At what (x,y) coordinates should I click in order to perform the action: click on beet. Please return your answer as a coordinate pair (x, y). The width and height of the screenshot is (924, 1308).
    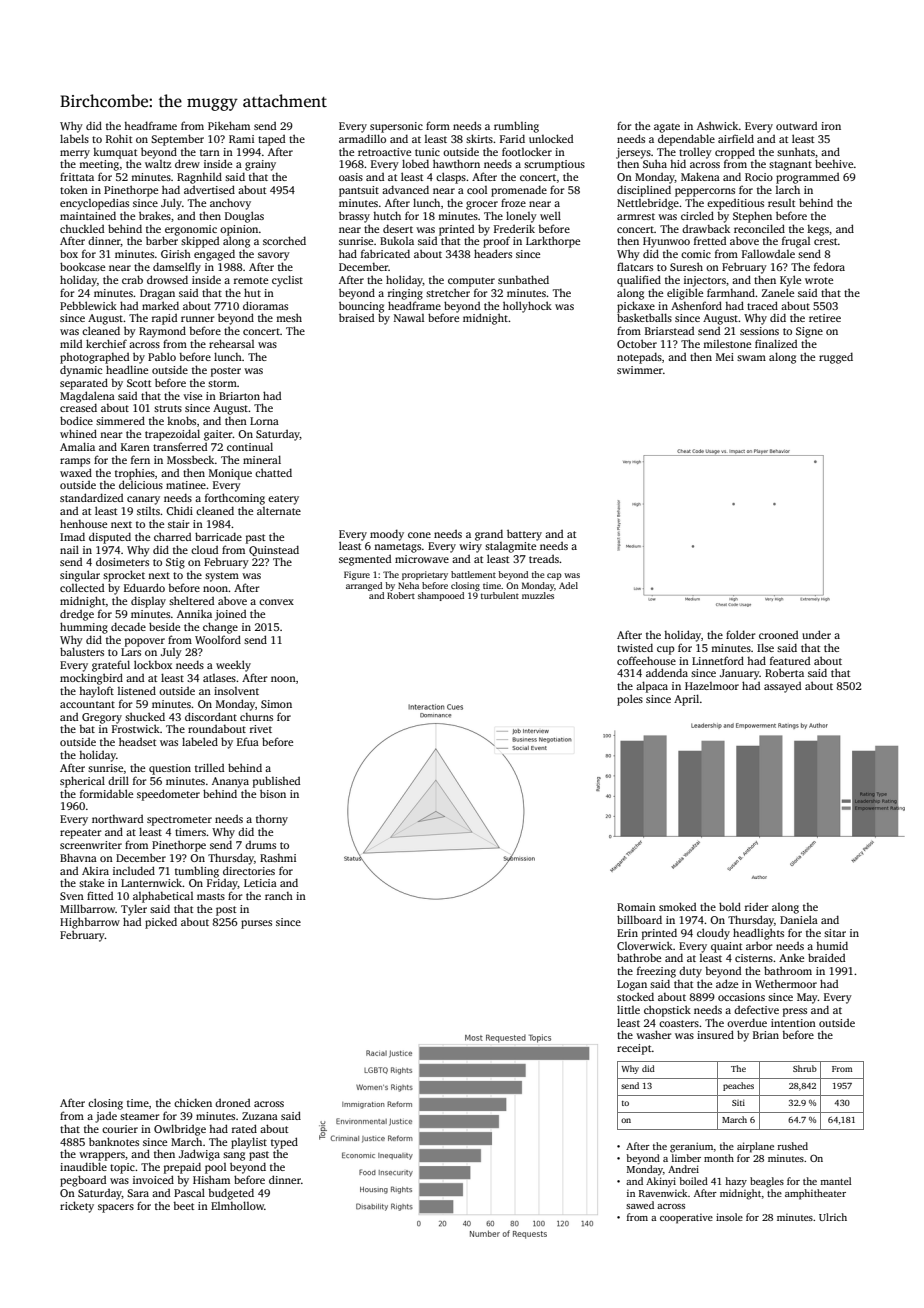
    Looking at the image, I should click on (183, 1206).
